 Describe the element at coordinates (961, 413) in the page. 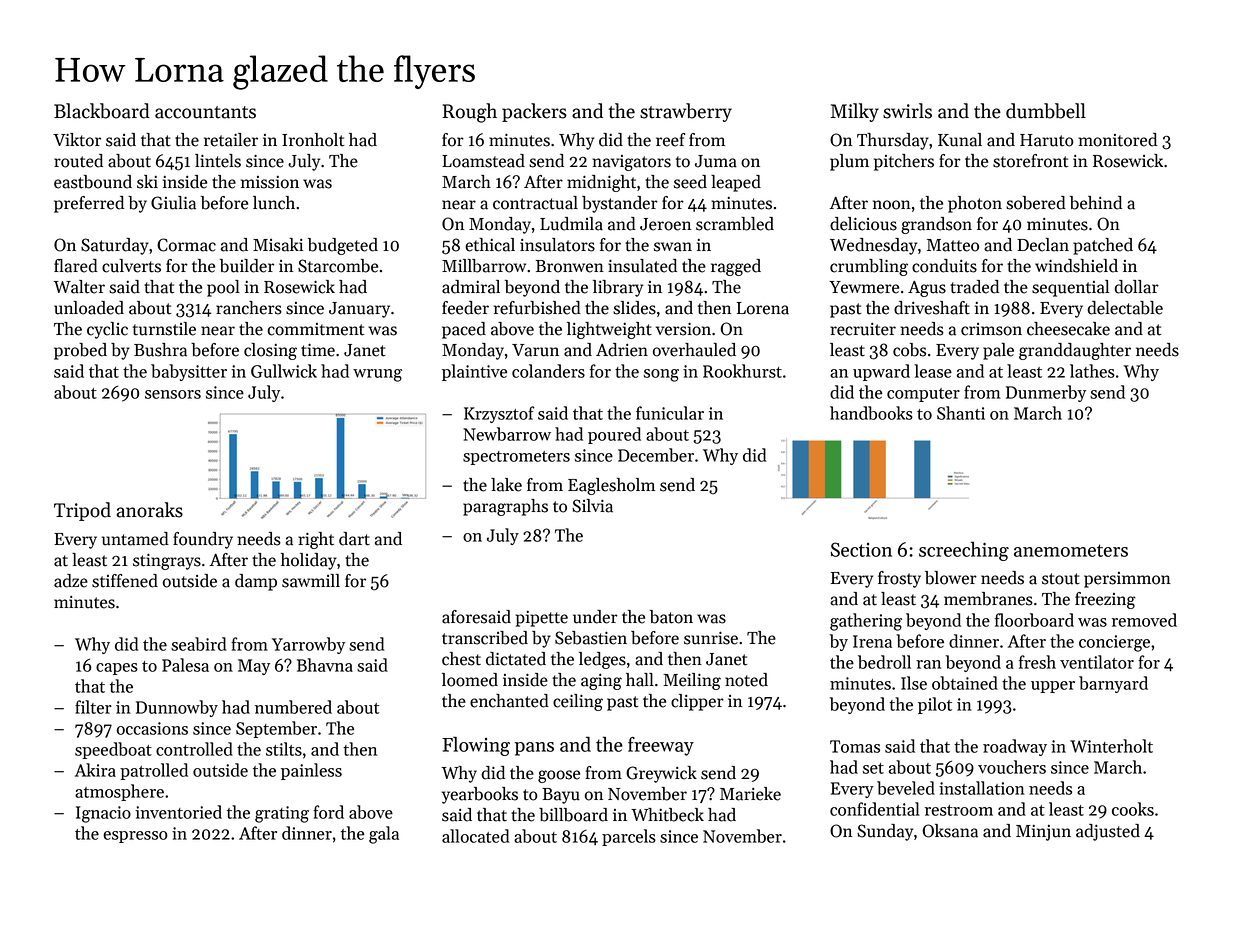

I see `Shanti` at that location.
